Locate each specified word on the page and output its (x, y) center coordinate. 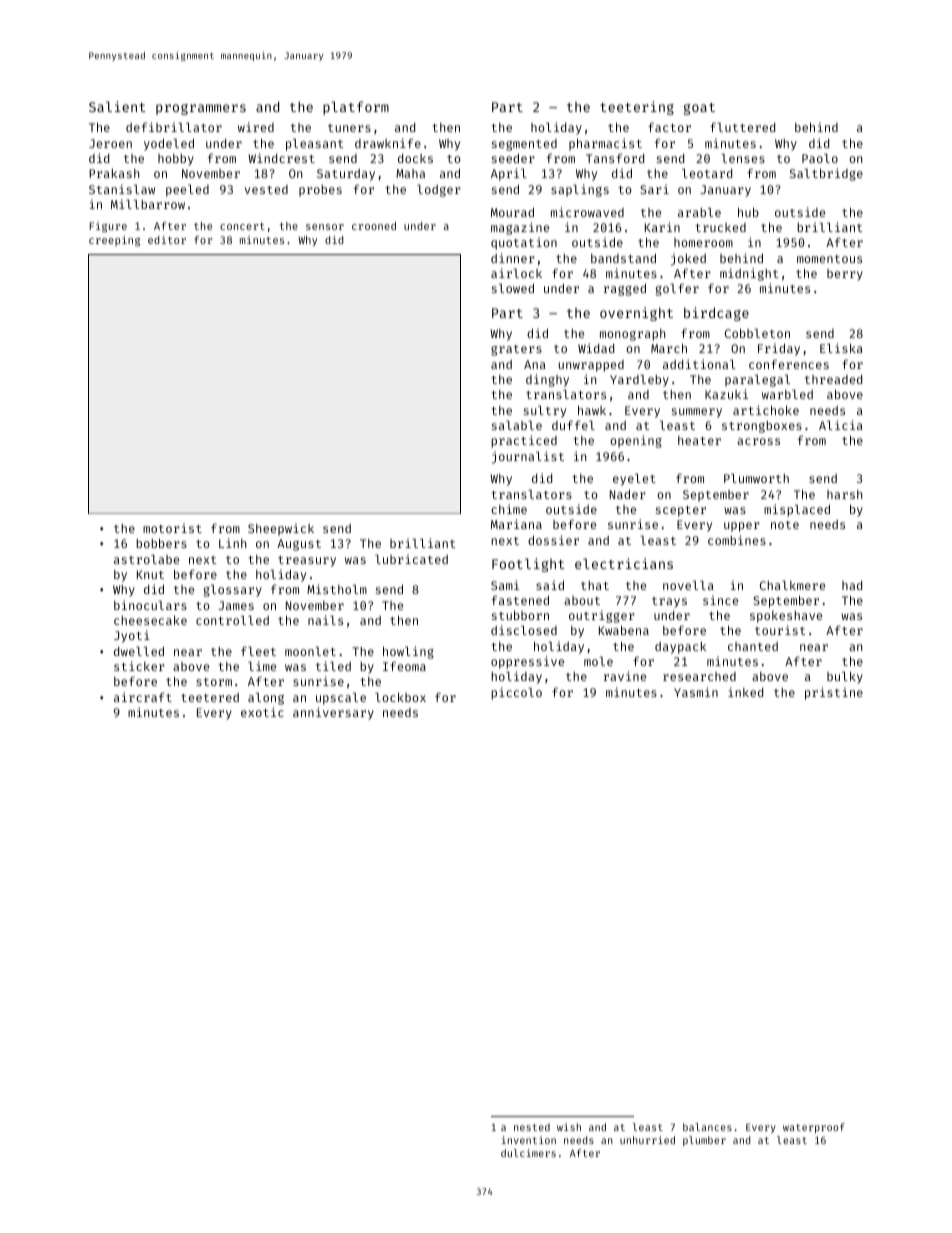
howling (408, 652)
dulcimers (528, 1153)
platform (356, 108)
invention (529, 1140)
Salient (117, 106)
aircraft (143, 697)
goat (699, 109)
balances (707, 1127)
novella (688, 585)
